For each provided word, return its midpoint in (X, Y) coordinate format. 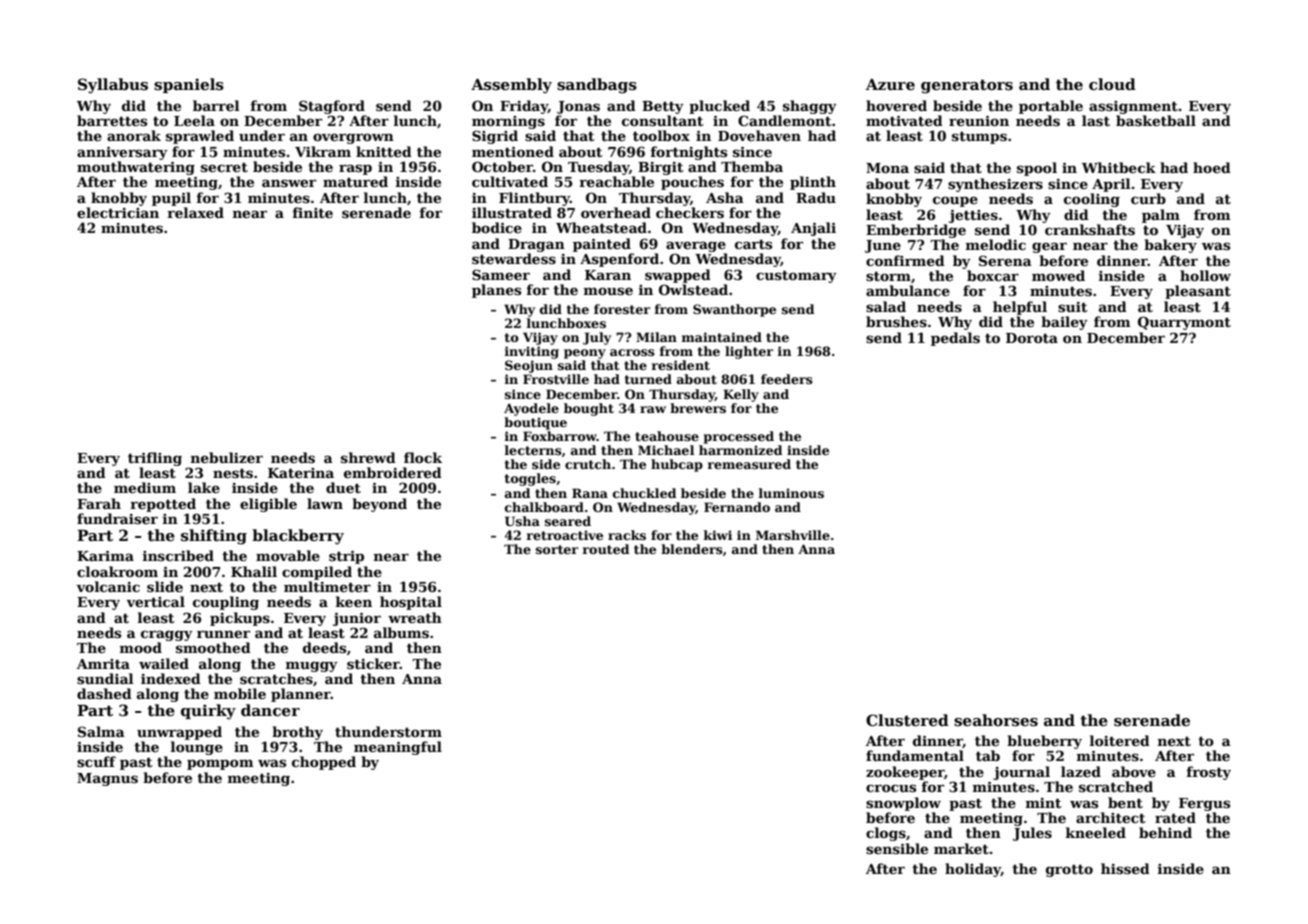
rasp (355, 169)
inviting (532, 352)
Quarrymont (1184, 323)
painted (602, 245)
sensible (897, 848)
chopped (324, 763)
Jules (1032, 834)
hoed (1212, 167)
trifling (155, 459)
